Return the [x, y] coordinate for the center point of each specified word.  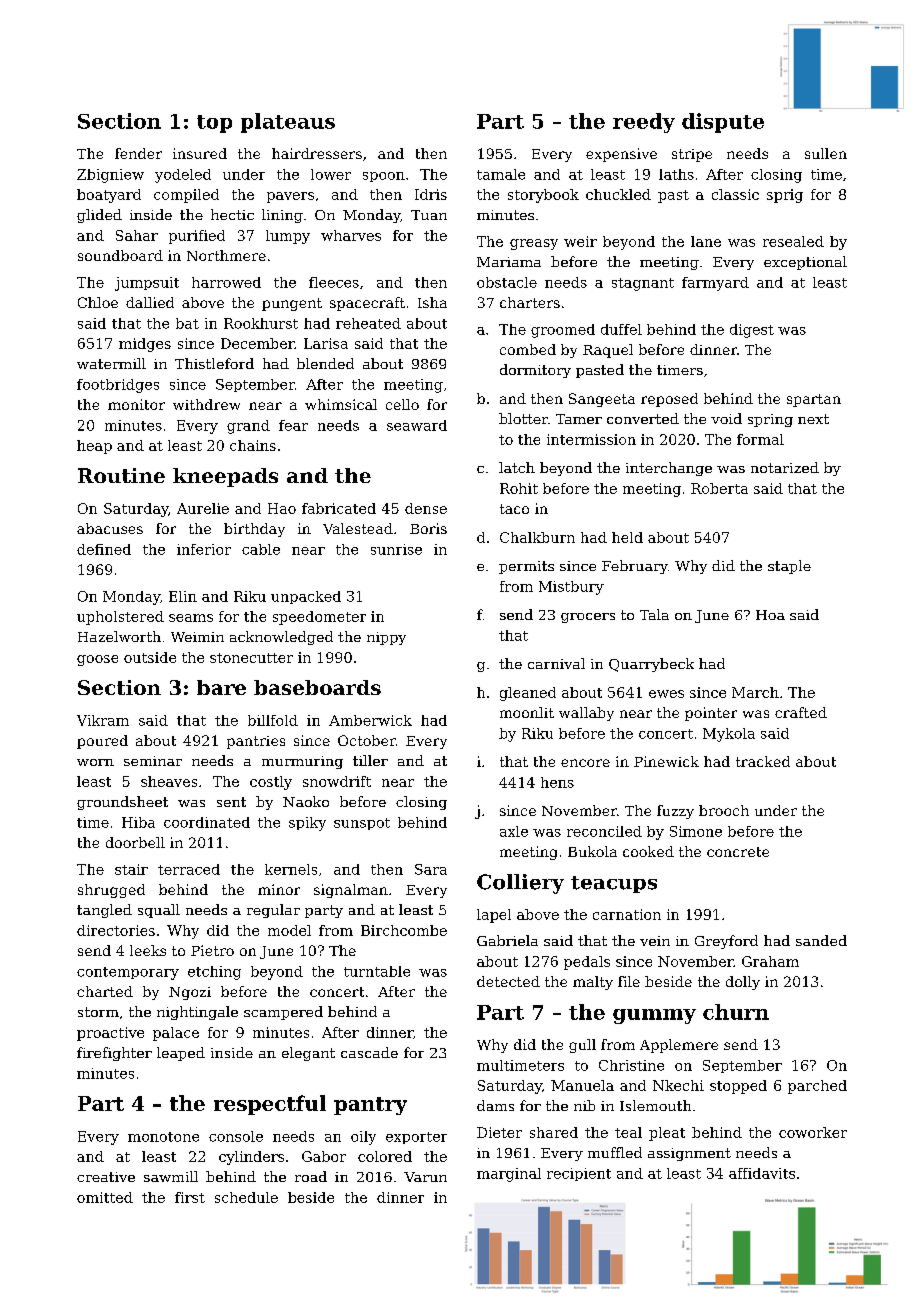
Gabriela [507, 940]
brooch [724, 810]
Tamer [579, 419]
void [726, 418]
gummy [654, 1016]
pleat [667, 1134]
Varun [425, 1177]
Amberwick [370, 720]
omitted [105, 1197]
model [289, 930]
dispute [723, 123]
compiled [186, 196]
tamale [501, 174]
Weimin [197, 637]
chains [253, 445]
